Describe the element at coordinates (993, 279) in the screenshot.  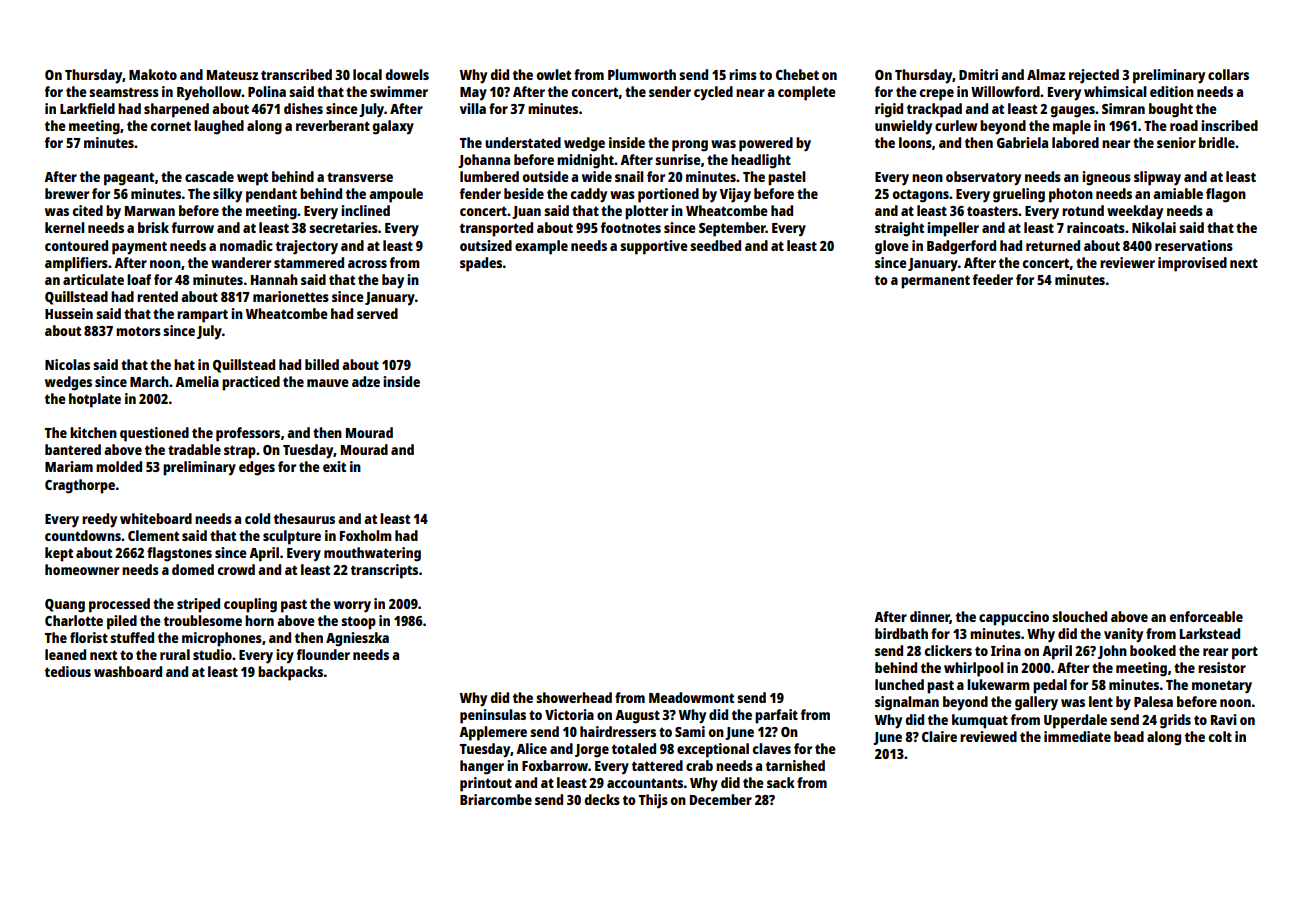
I see `feeder` at that location.
